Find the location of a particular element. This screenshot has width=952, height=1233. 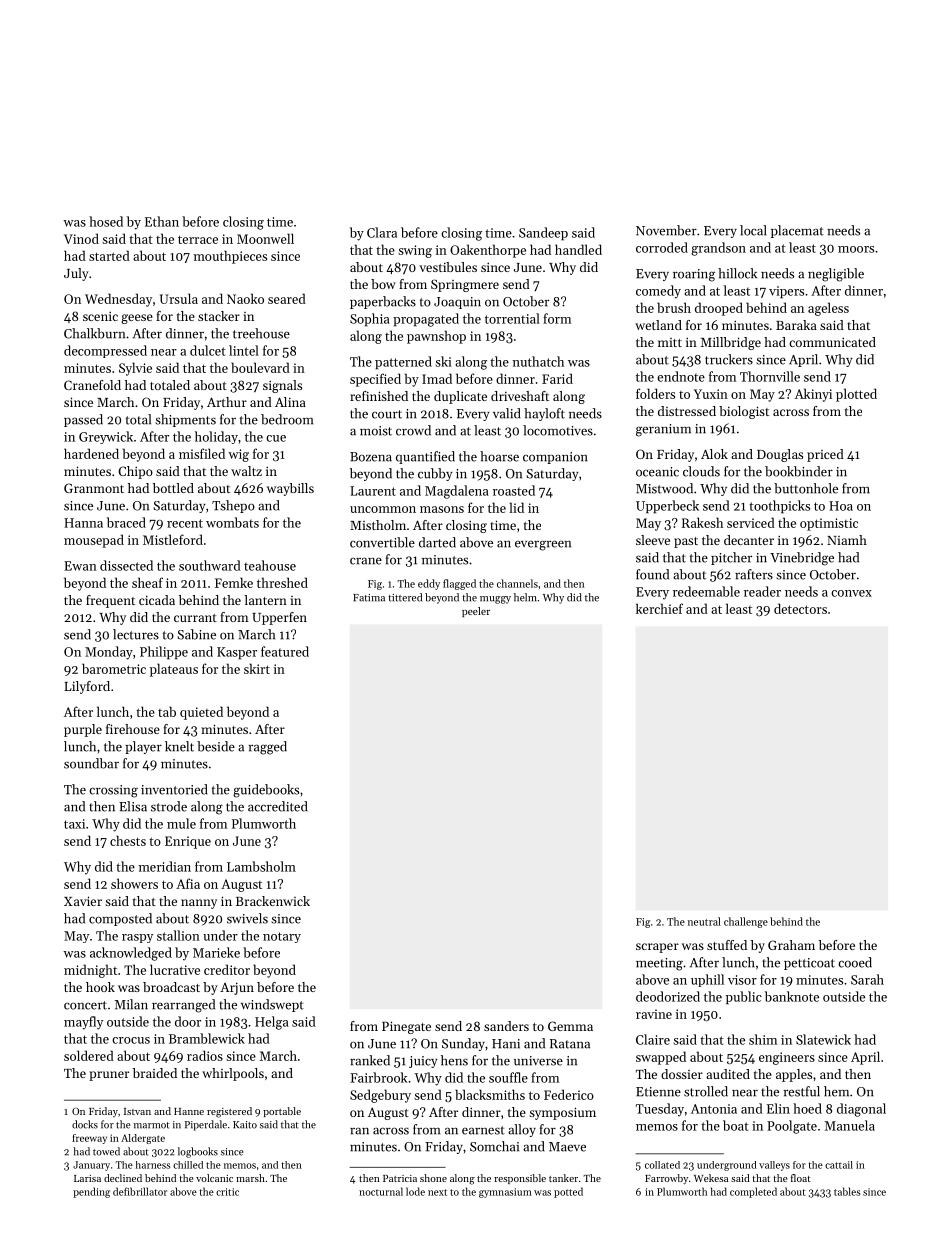

completed is located at coordinates (753, 1192).
